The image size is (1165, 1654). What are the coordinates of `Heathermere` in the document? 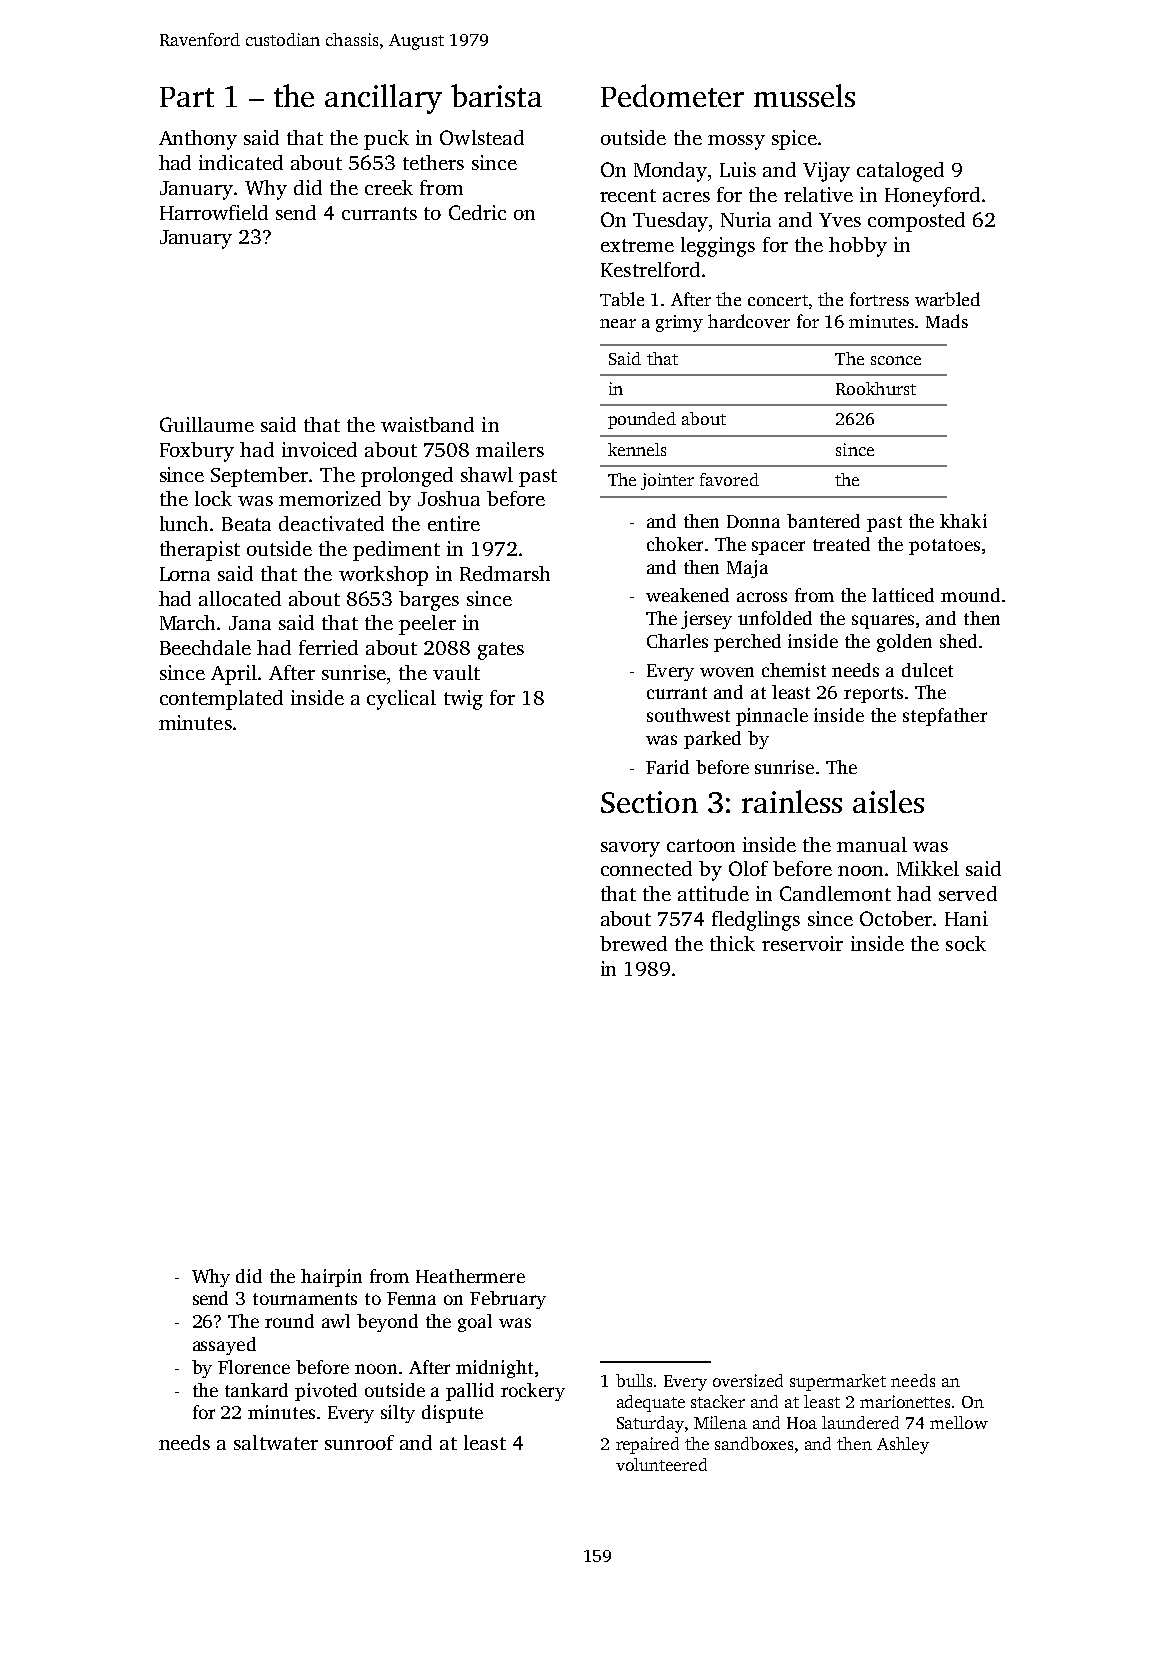 It's located at (470, 1276).
